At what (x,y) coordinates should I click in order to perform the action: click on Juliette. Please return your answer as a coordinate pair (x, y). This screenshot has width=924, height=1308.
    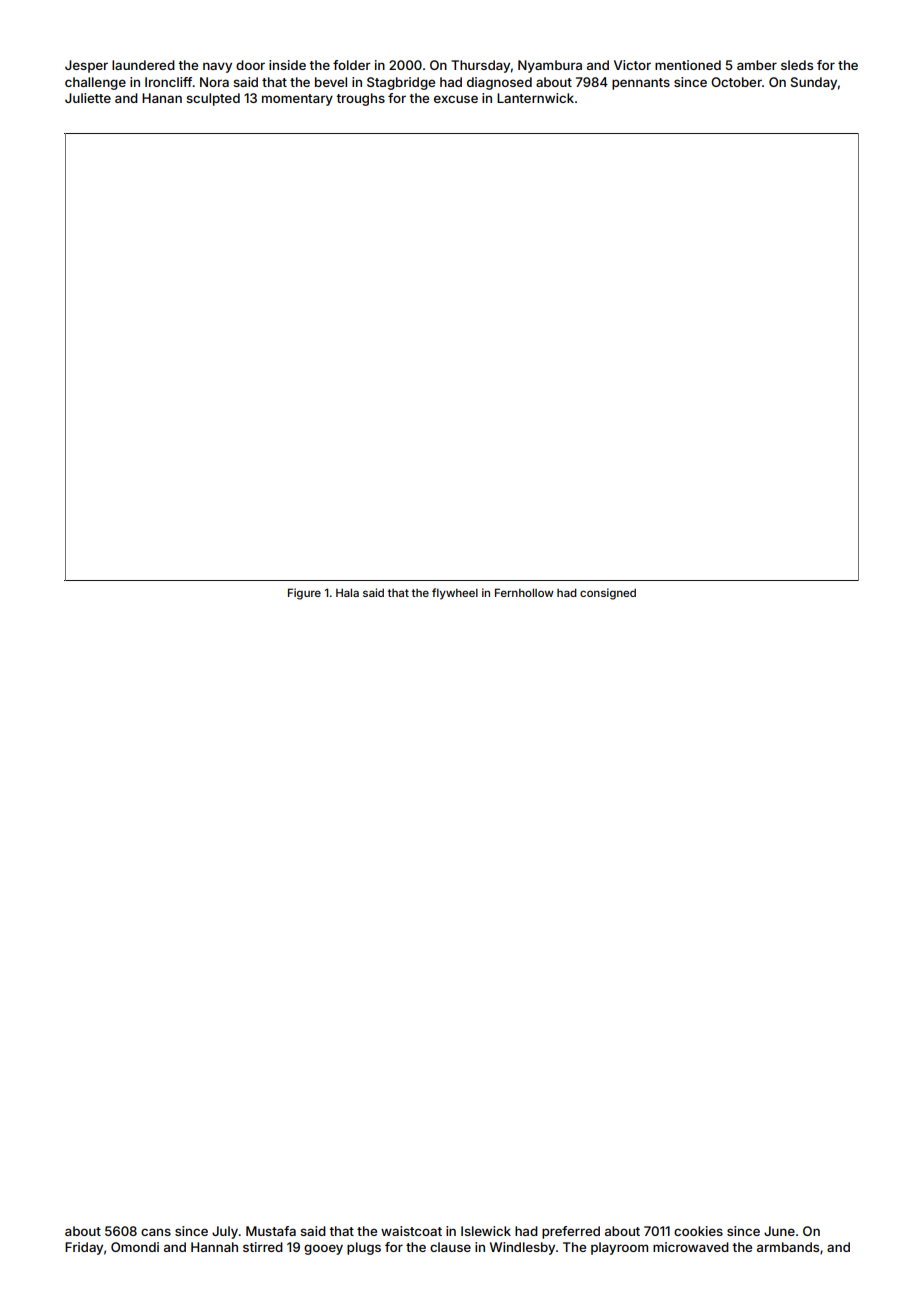
    Looking at the image, I should click on (88, 98).
